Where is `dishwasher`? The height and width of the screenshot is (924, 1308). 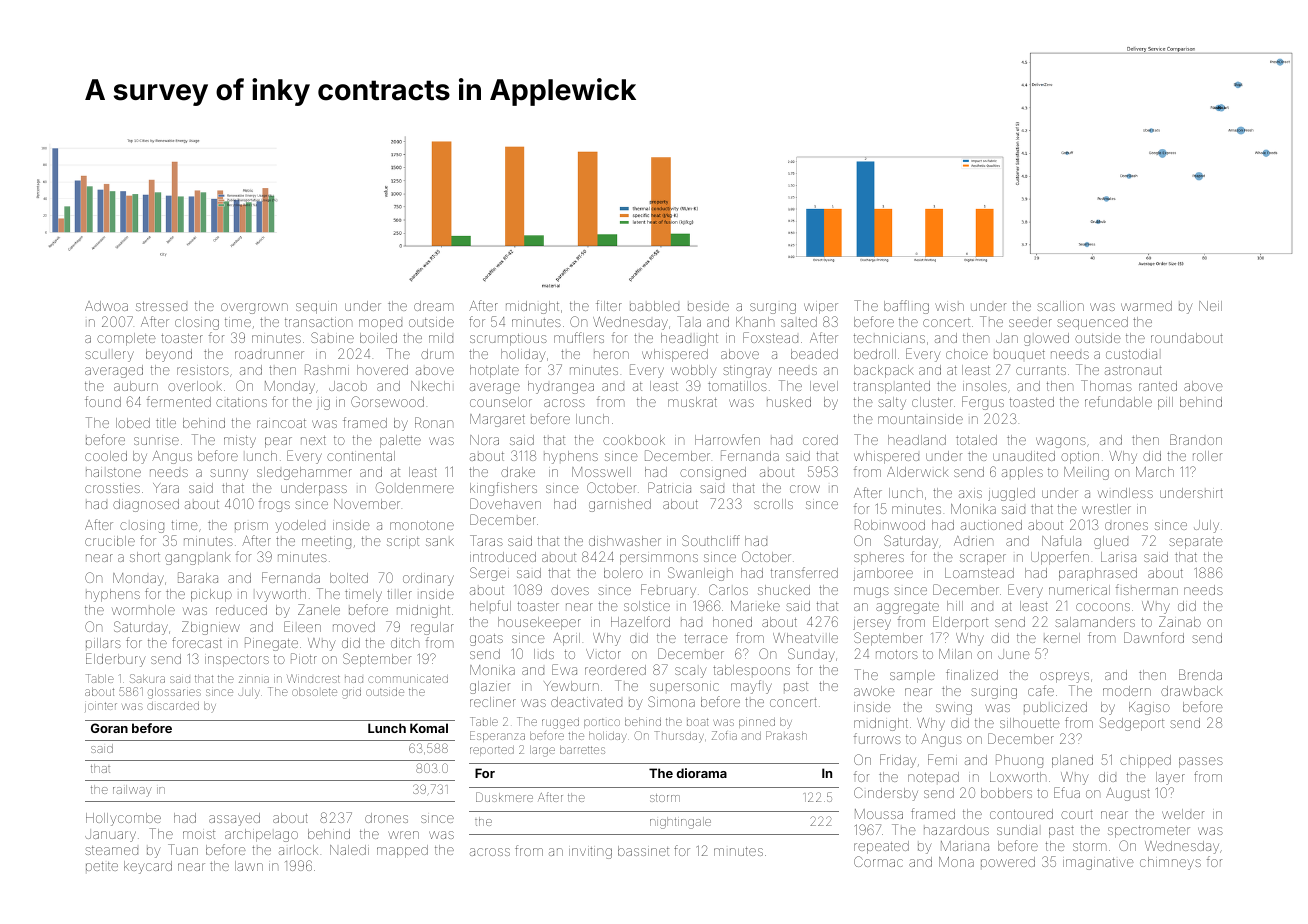
dishwasher is located at coordinates (625, 541).
